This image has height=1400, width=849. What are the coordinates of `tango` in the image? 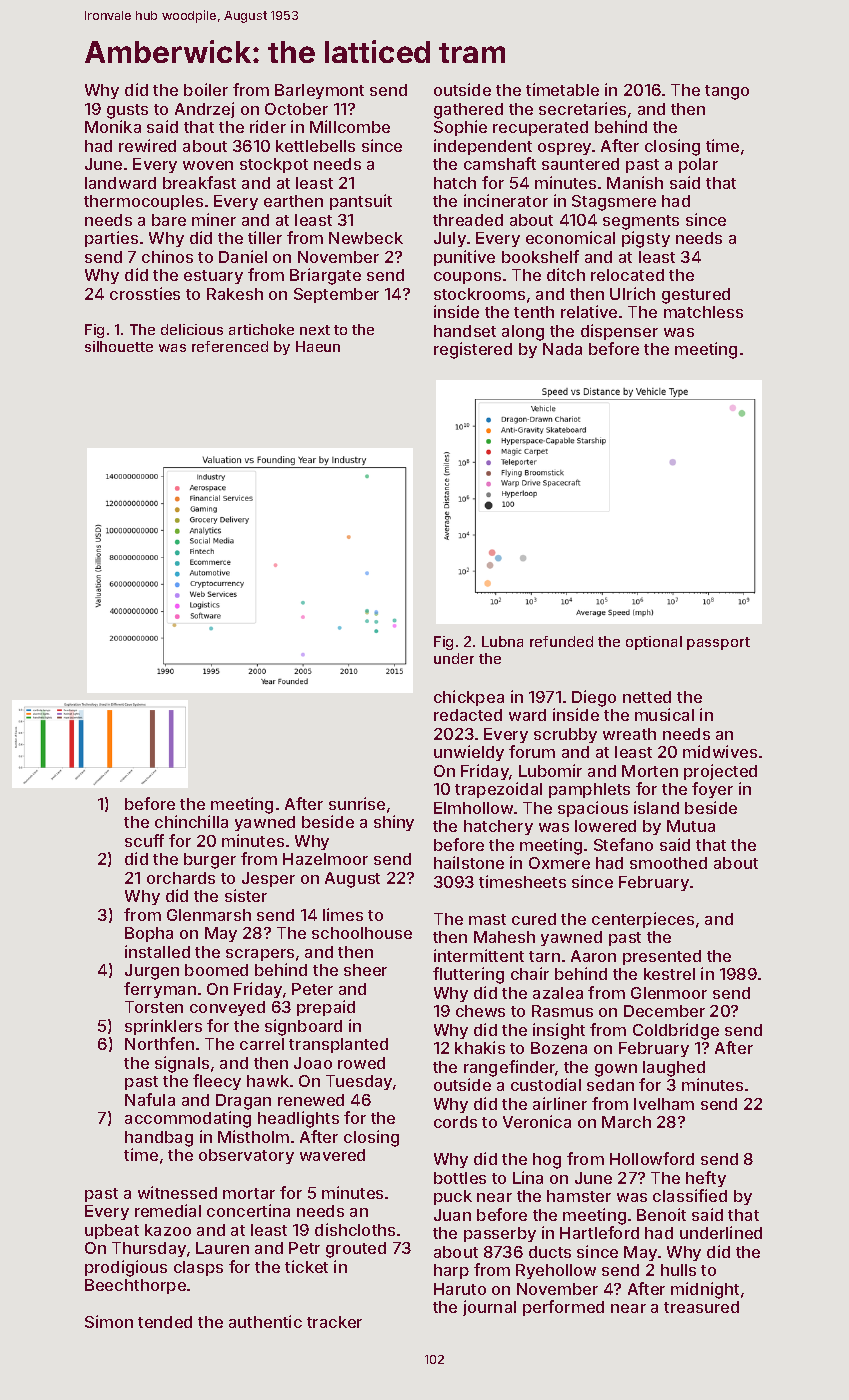 It's located at (727, 92).
